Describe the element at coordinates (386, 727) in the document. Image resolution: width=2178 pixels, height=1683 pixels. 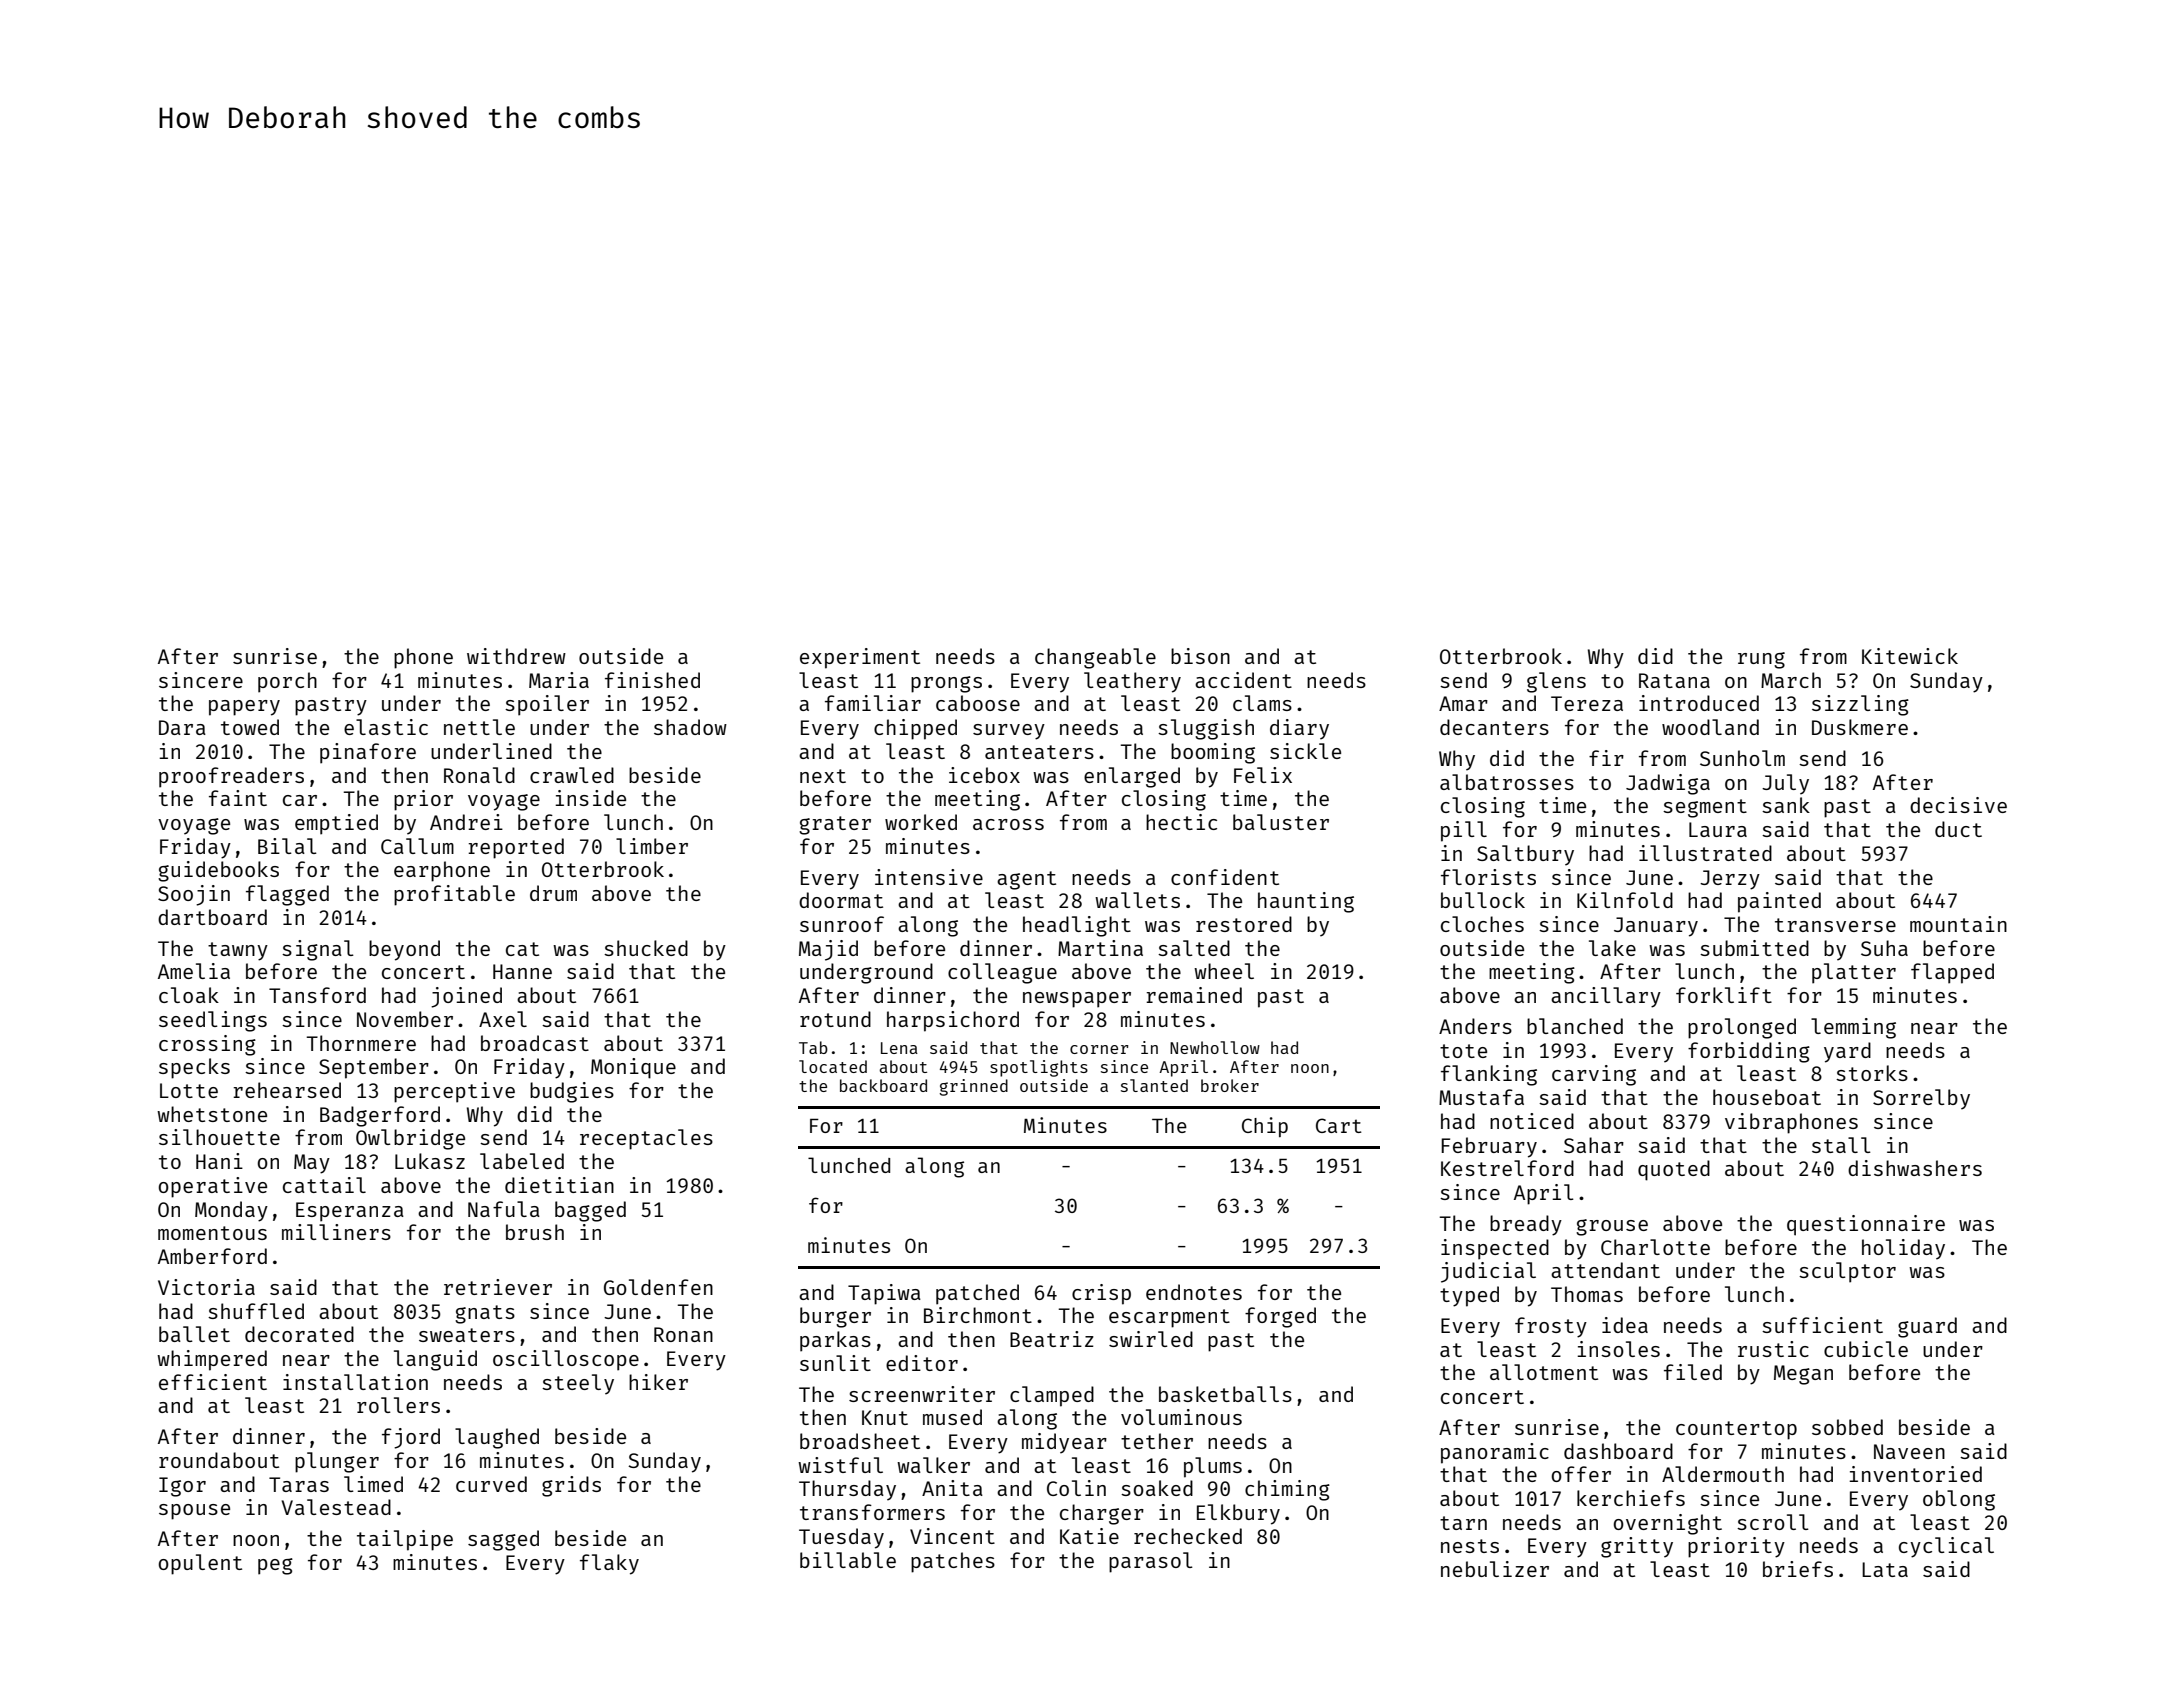
I see `elastic` at that location.
